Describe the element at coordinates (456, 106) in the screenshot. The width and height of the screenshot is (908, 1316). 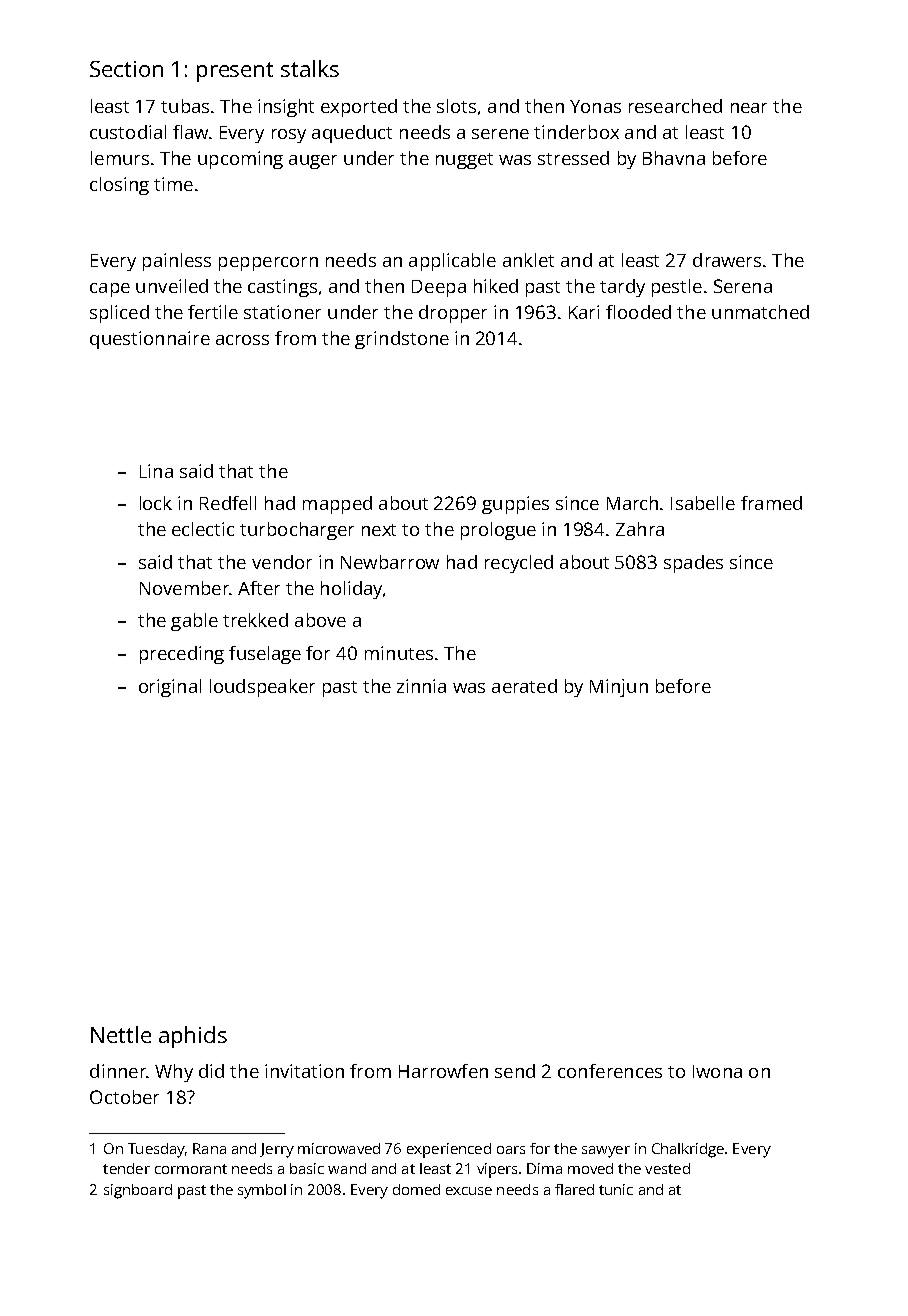
I see `slots` at that location.
